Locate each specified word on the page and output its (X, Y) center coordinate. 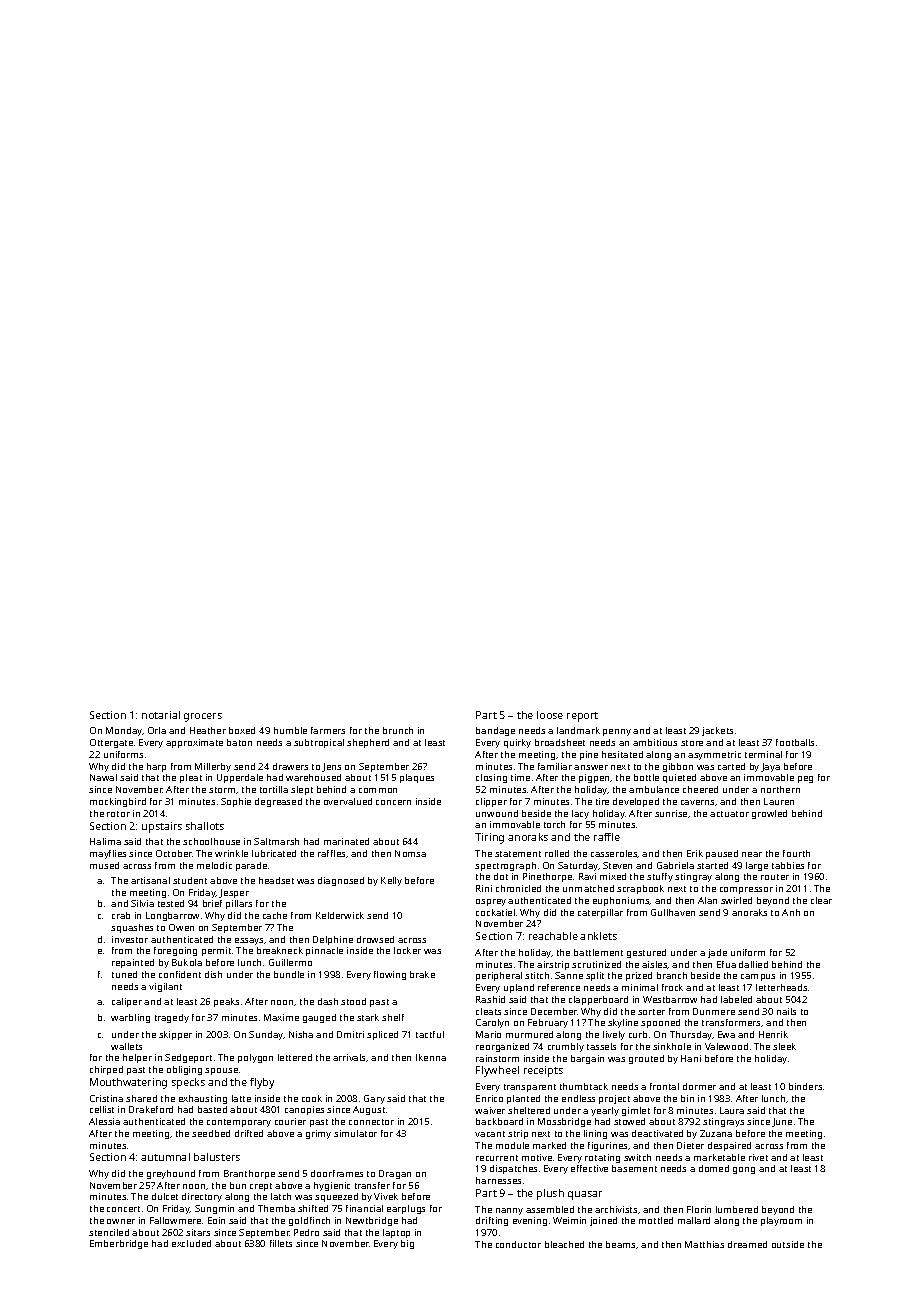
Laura (732, 1110)
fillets (281, 1243)
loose (550, 715)
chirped (106, 1070)
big (407, 1244)
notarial (161, 715)
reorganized (502, 1047)
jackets (717, 731)
